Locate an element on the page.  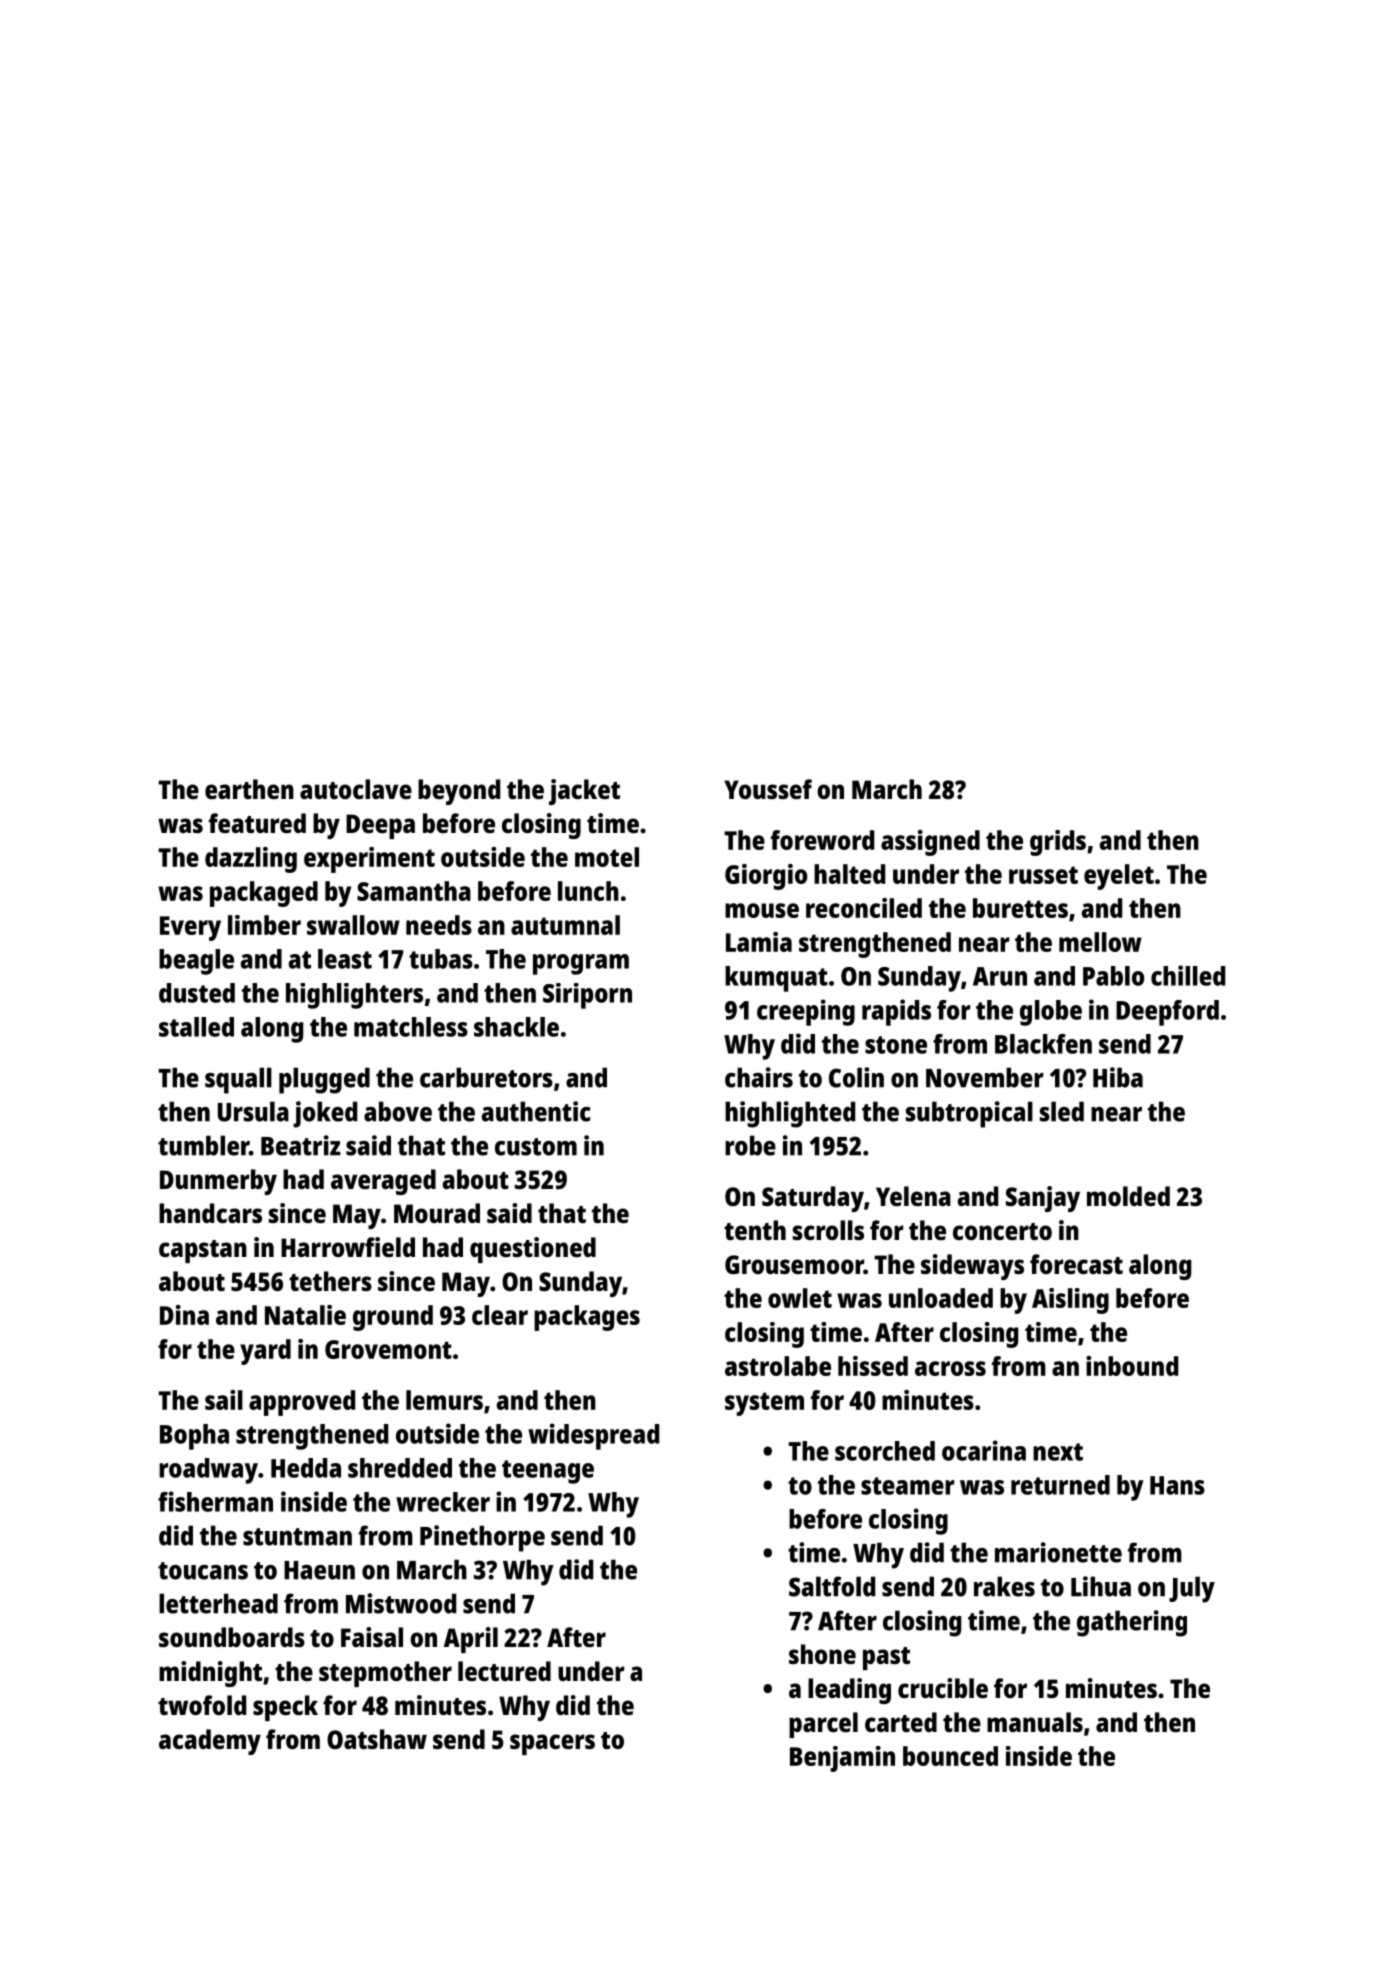
Harrowfield is located at coordinates (348, 1247).
